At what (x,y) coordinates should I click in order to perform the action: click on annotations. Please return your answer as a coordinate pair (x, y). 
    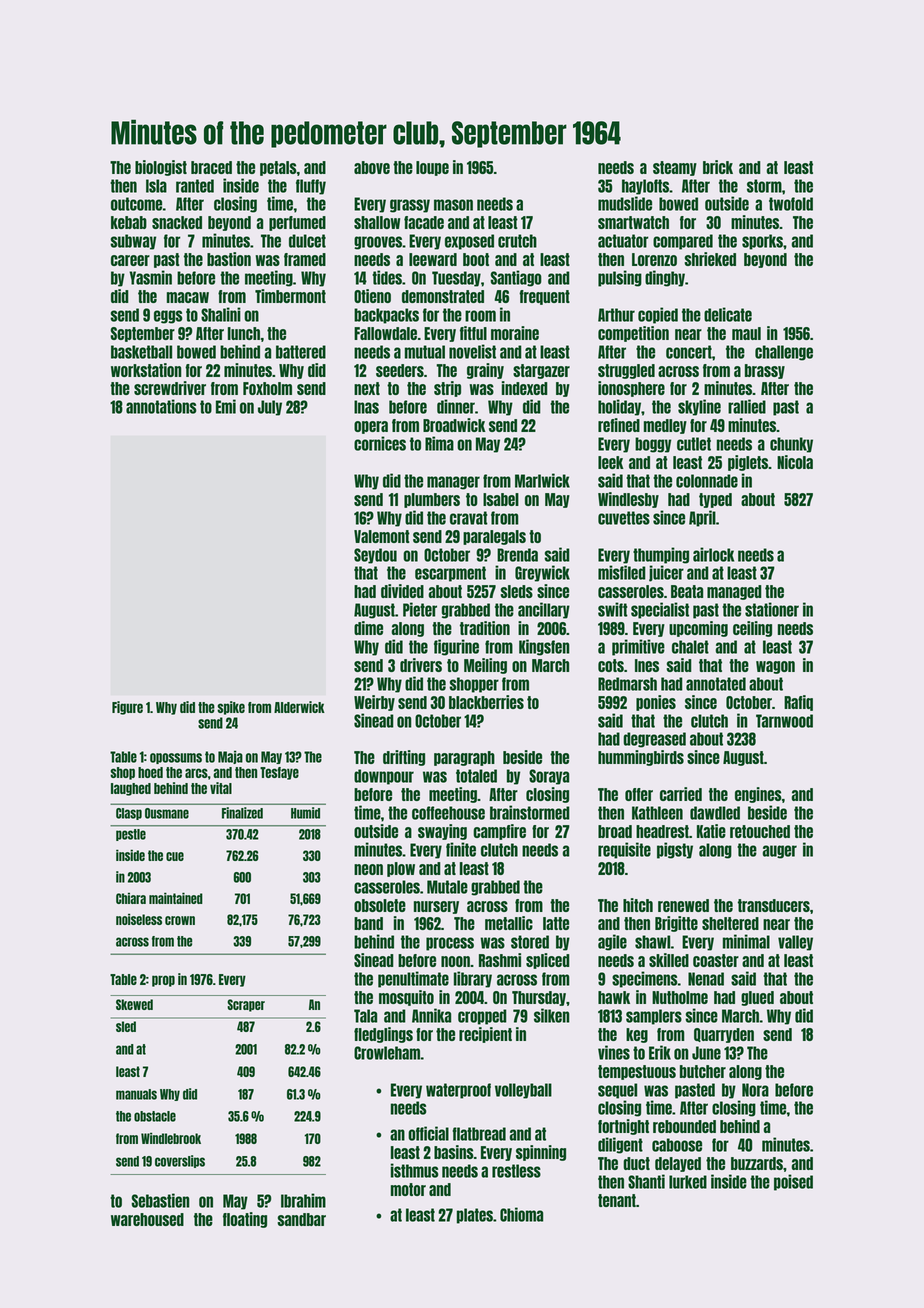
    Looking at the image, I should click on (161, 406).
